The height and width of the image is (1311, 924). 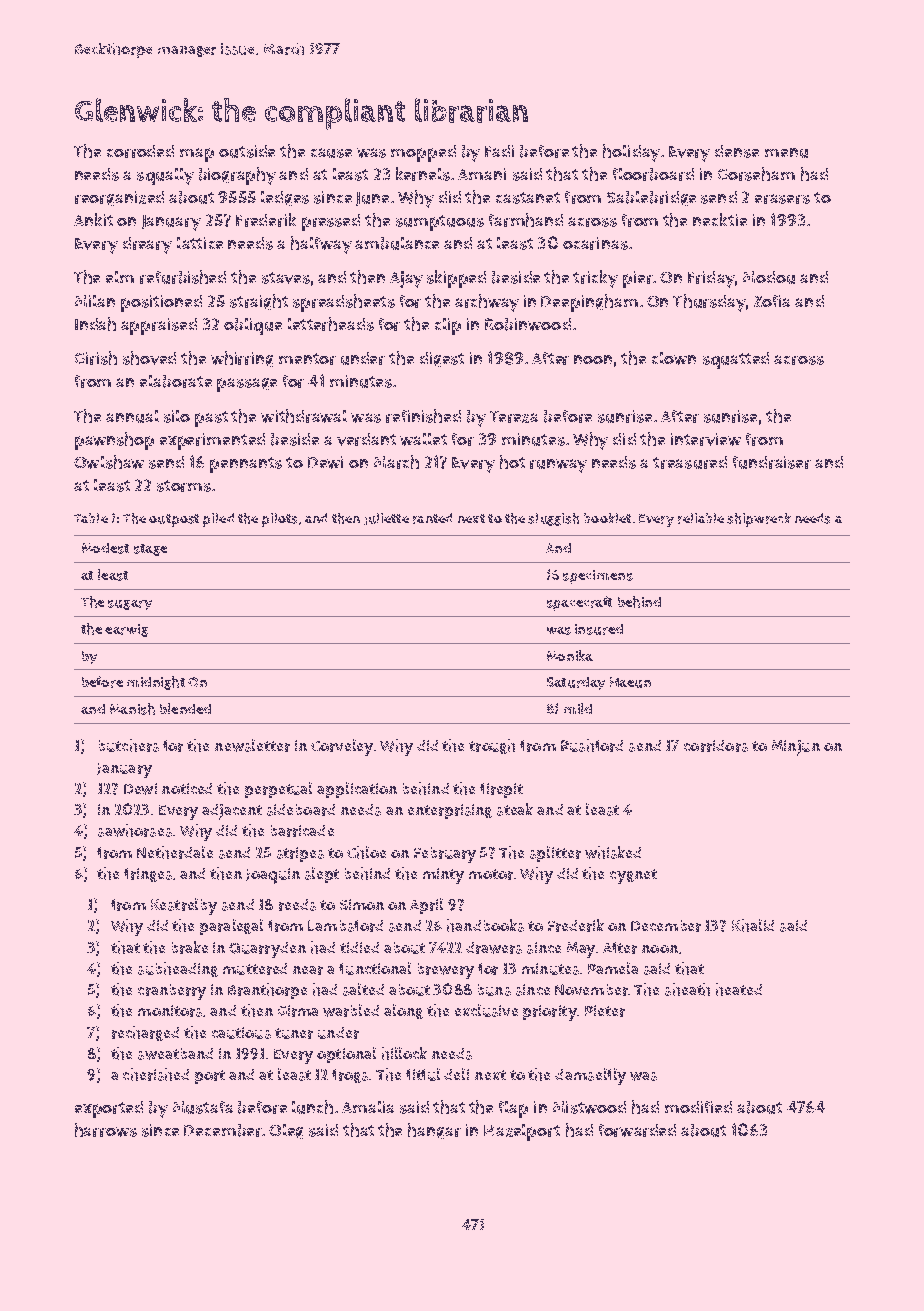 What do you see at coordinates (176, 381) in the image?
I see `elaborate` at bounding box center [176, 381].
